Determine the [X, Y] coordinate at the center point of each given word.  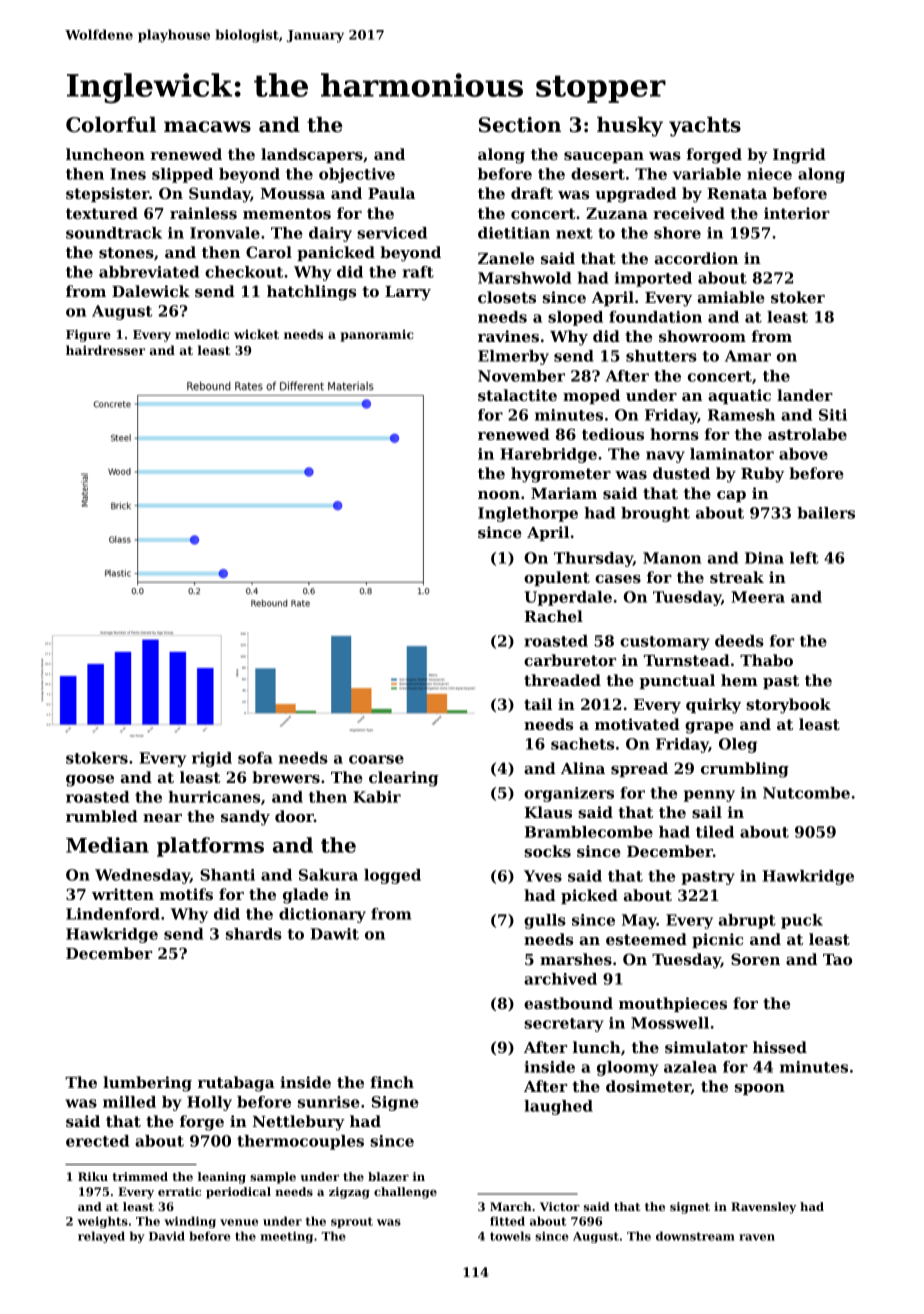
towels [510, 1236]
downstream [695, 1236]
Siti [833, 415]
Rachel [553, 616]
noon [499, 495]
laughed [558, 1107]
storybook [788, 706]
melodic [202, 334]
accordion [696, 258]
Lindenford [113, 914]
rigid [212, 759]
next [574, 233]
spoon [760, 1089]
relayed [101, 1237]
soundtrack [114, 233]
